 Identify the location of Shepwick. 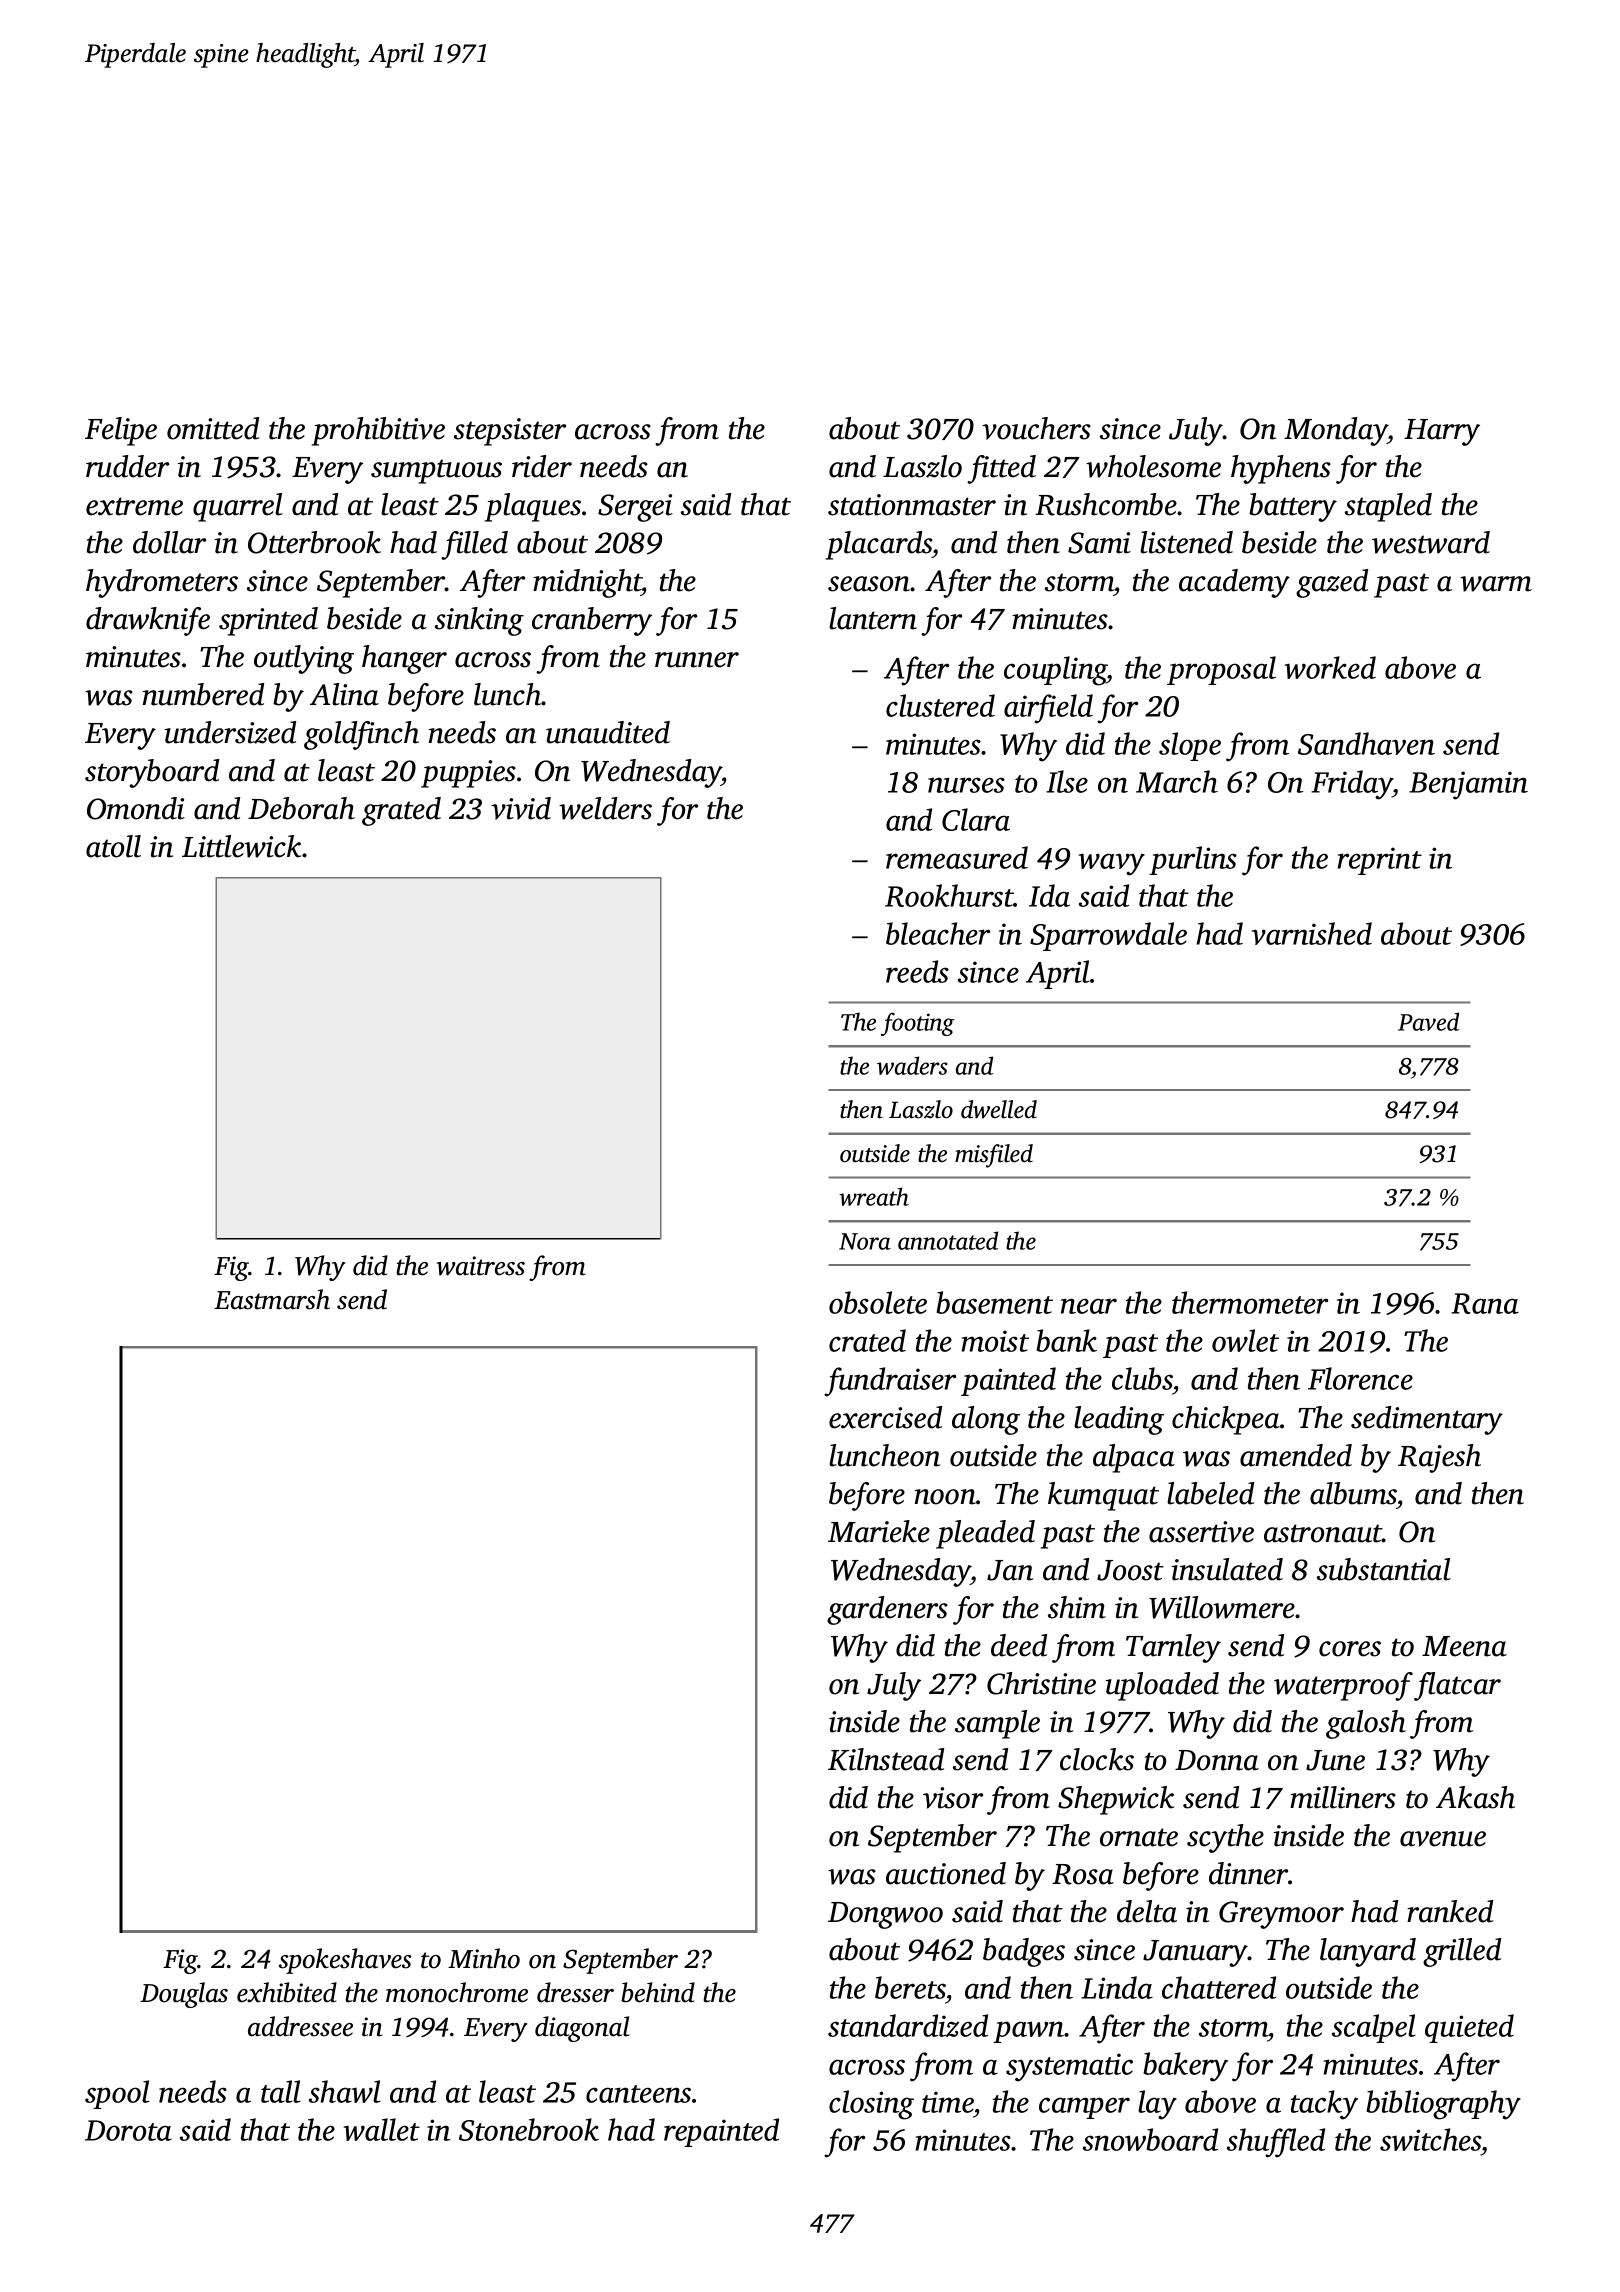
(1116, 1800).
